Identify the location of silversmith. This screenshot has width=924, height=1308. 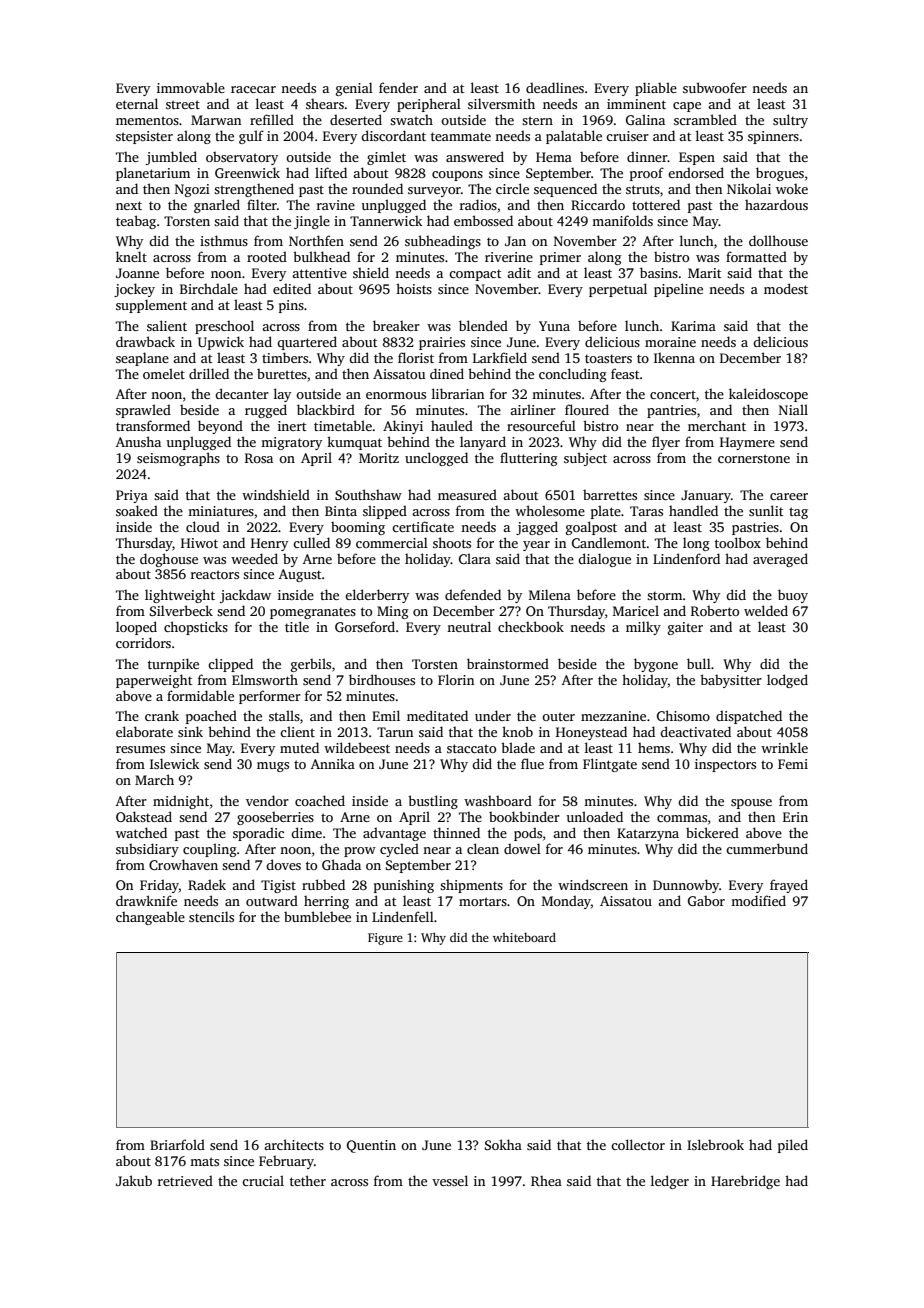
(501, 103).
